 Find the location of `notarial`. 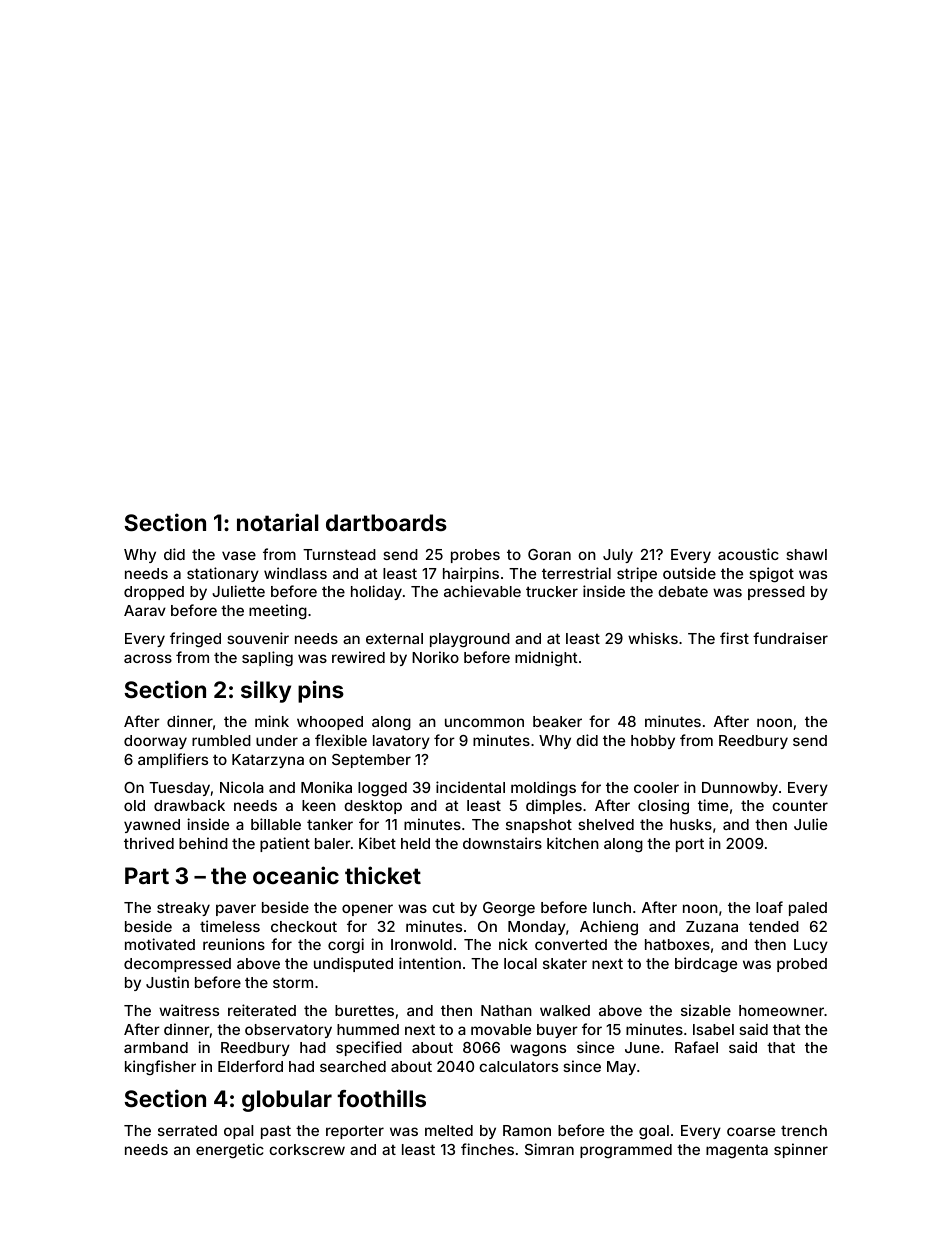

notarial is located at coordinates (277, 522).
